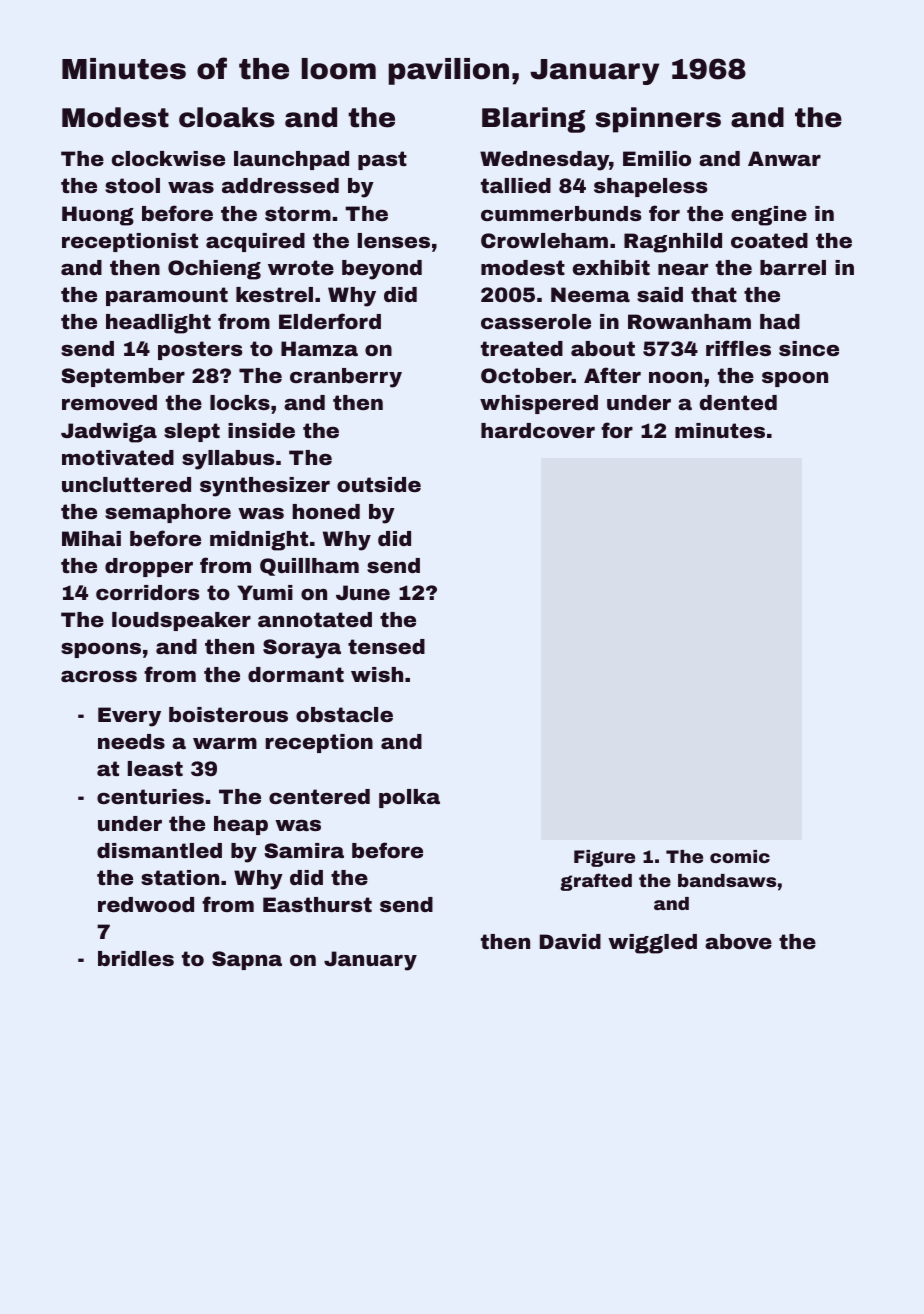  What do you see at coordinates (136, 958) in the page?
I see `bridles` at bounding box center [136, 958].
